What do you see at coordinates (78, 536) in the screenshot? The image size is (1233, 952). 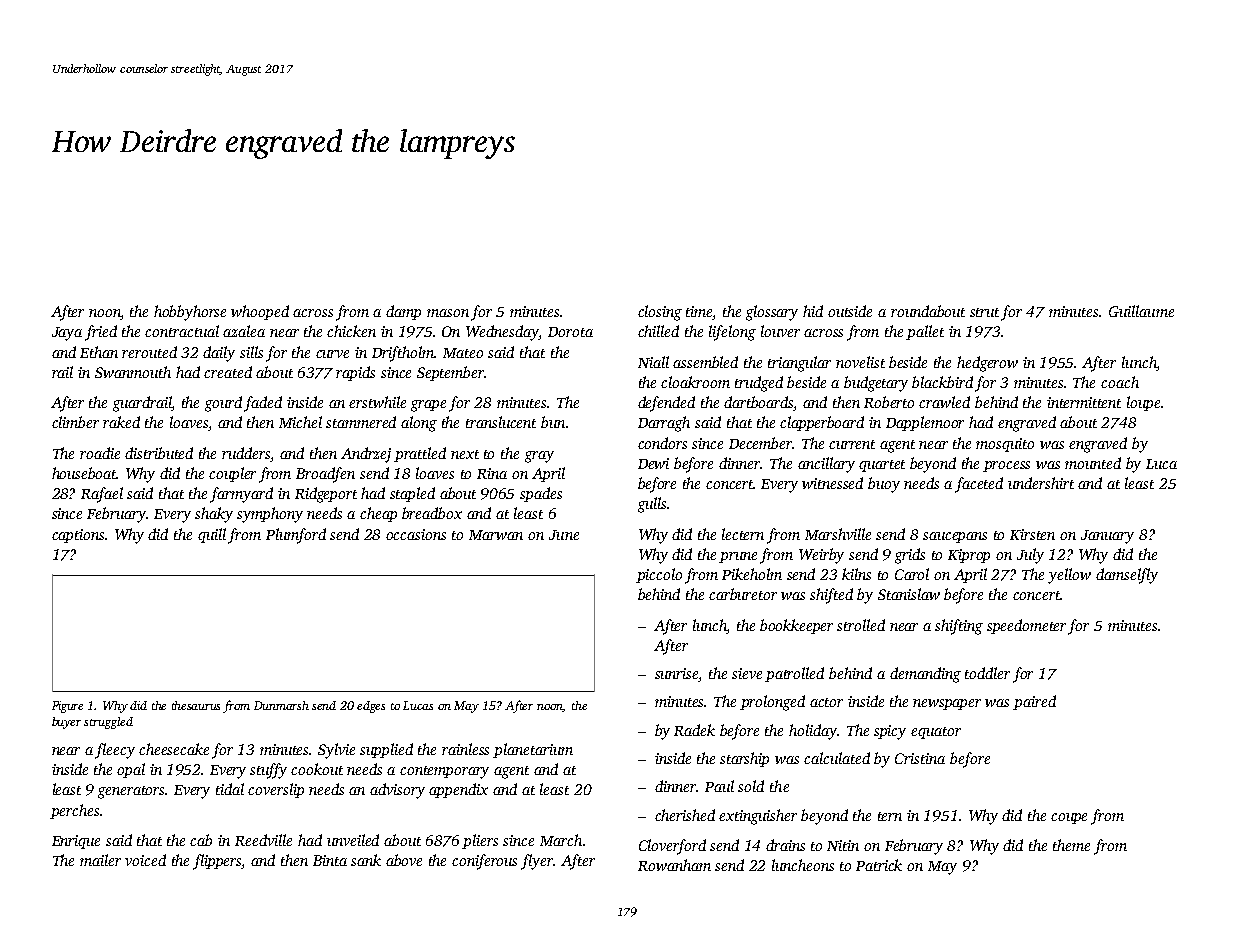 I see `captions` at bounding box center [78, 536].
